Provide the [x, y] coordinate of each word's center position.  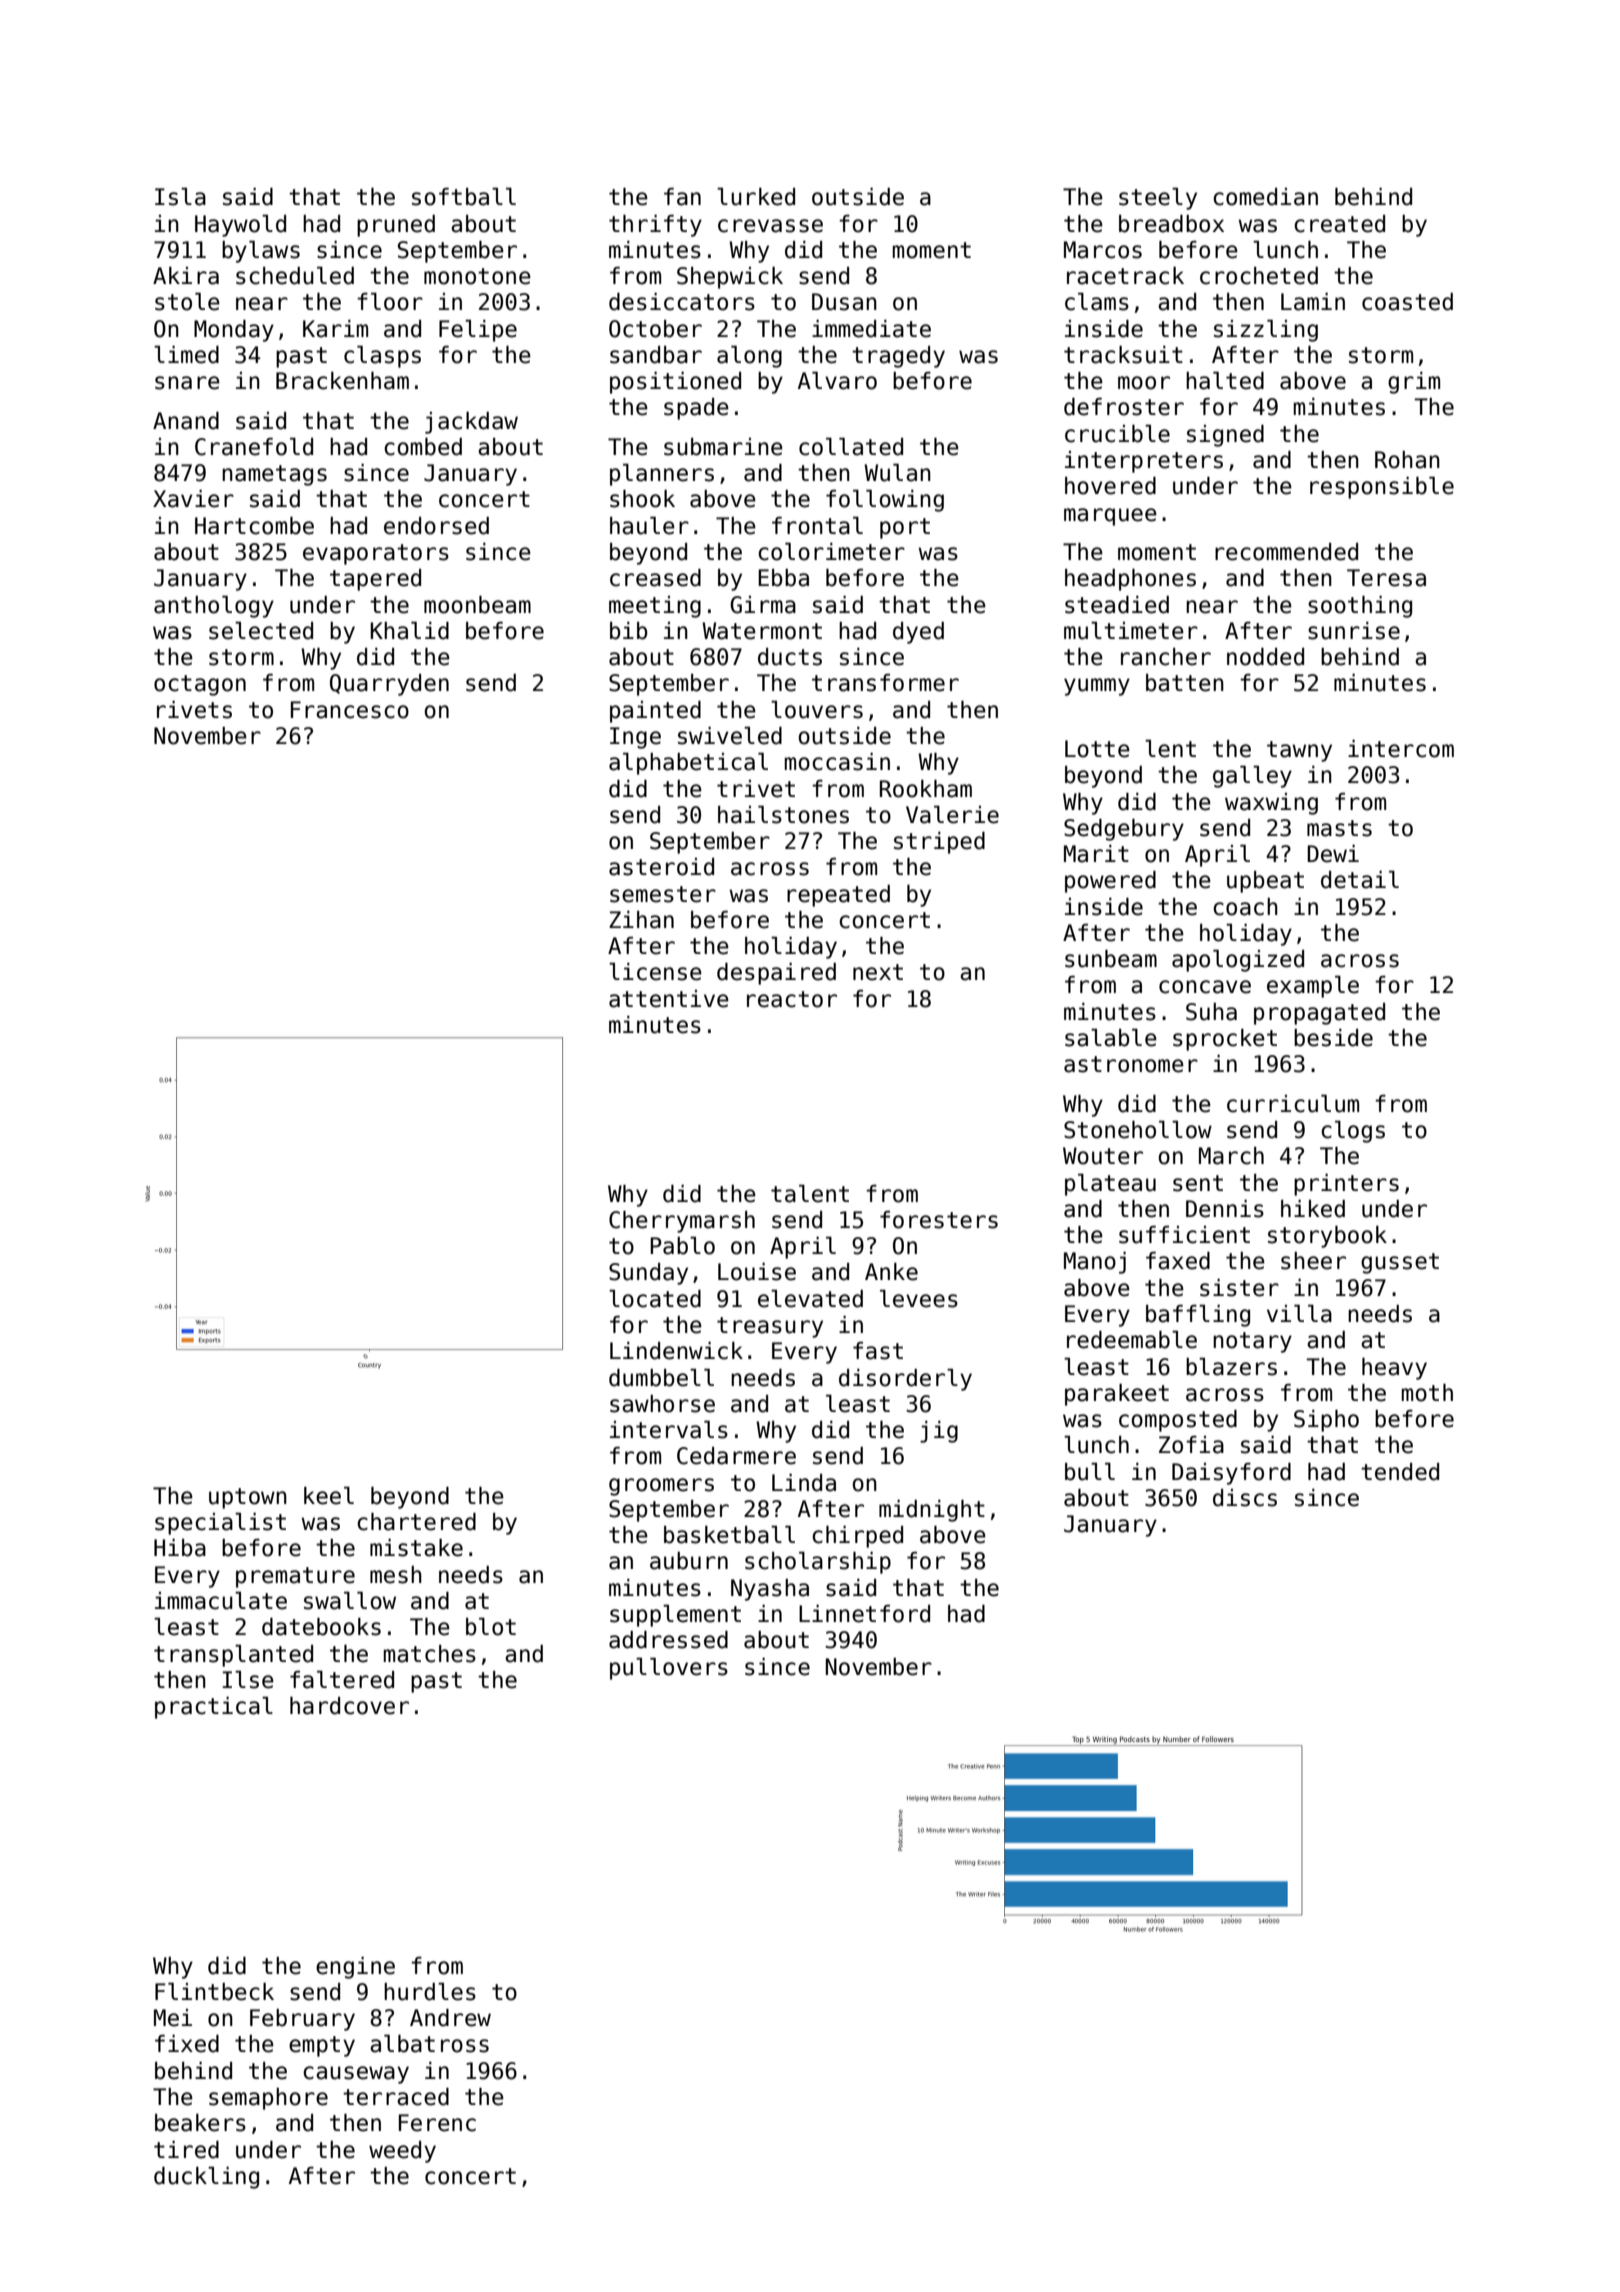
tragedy [898, 357]
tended [1400, 1472]
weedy [402, 2152]
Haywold [240, 226]
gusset [1400, 1263]
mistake [416, 1548]
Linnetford [864, 1614]
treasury [770, 1327]
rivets [194, 710]
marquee [1110, 517]
